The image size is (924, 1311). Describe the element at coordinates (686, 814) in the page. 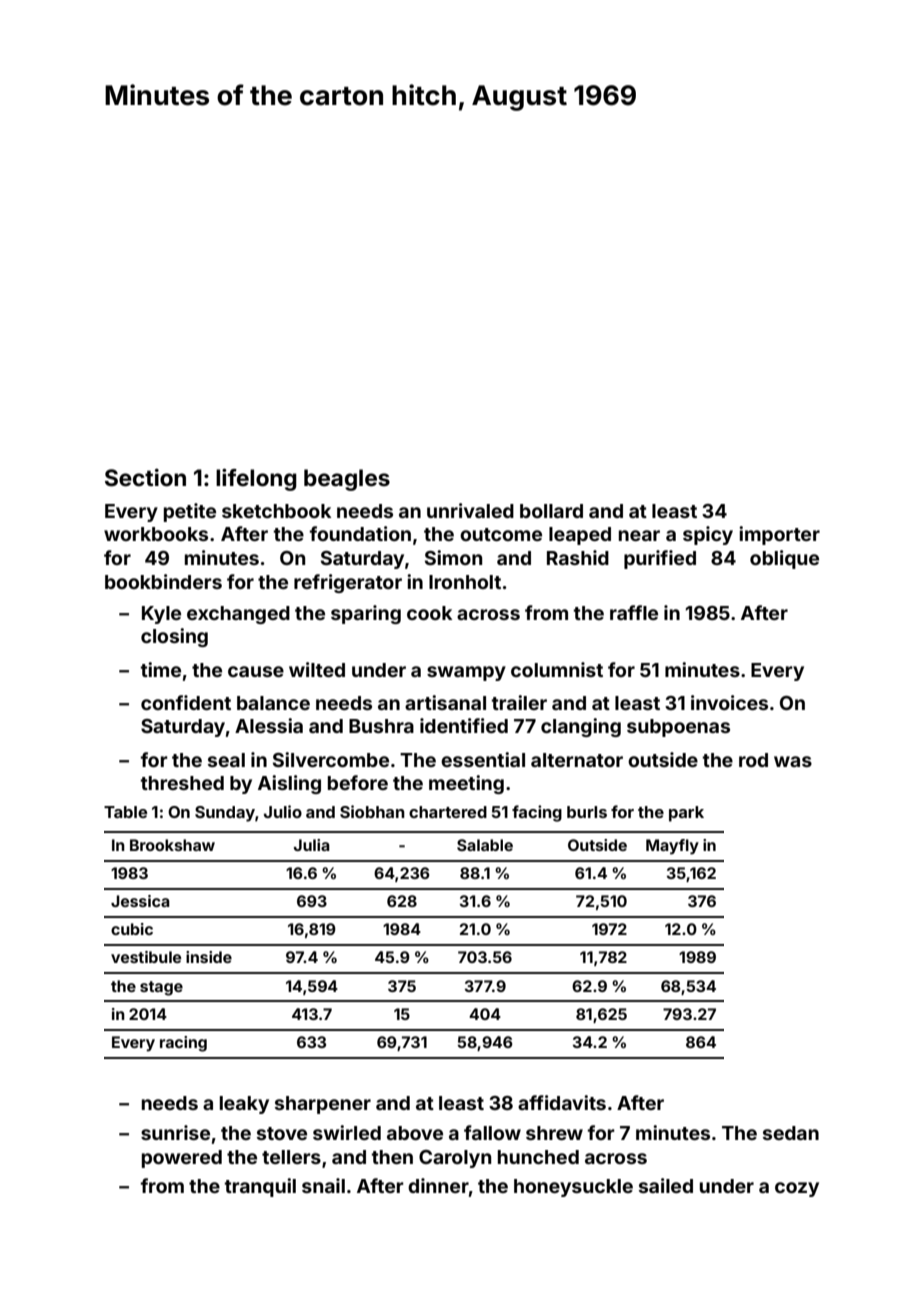

I see `park` at that location.
